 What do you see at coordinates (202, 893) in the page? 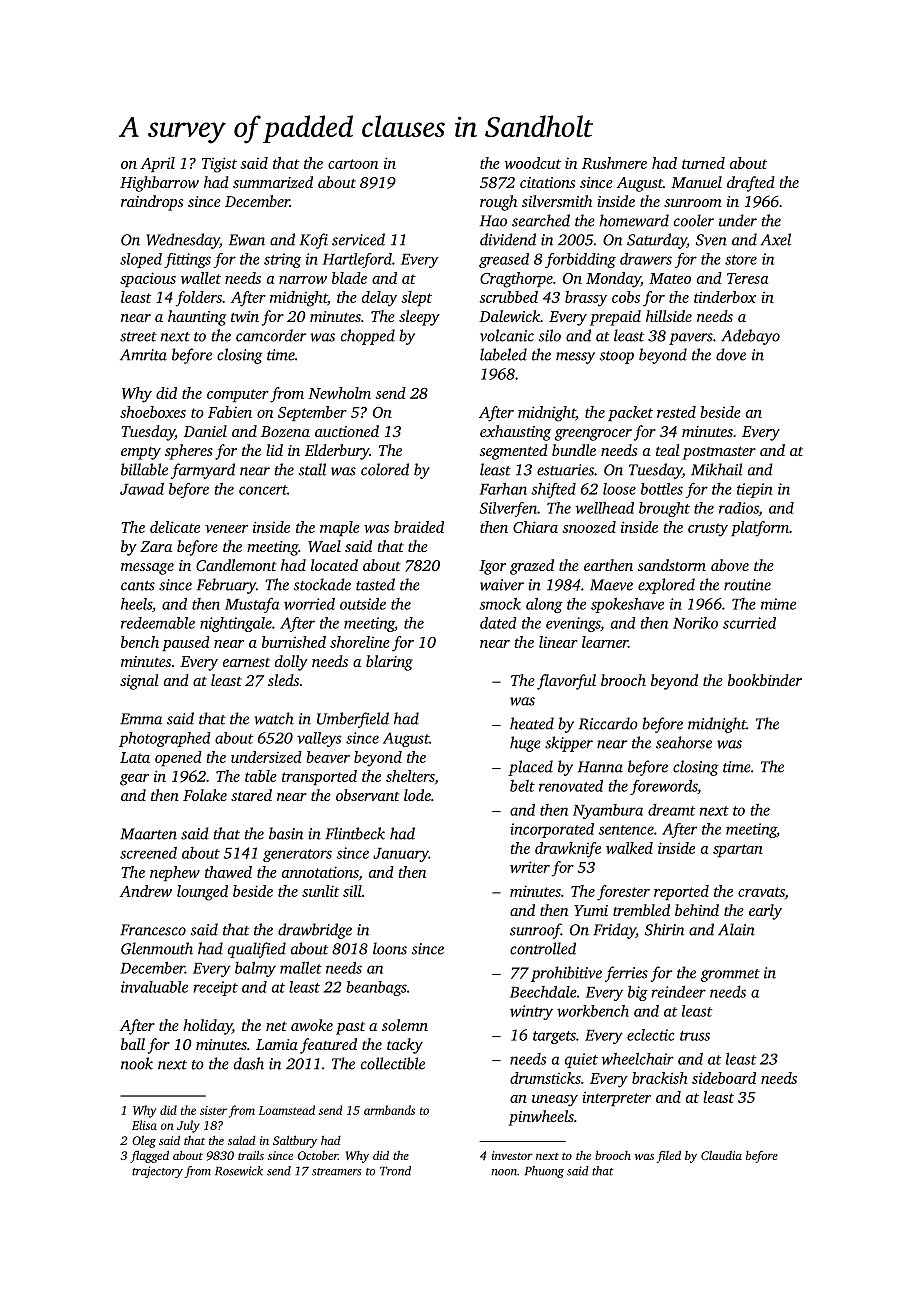
I see `lounged` at bounding box center [202, 893].
